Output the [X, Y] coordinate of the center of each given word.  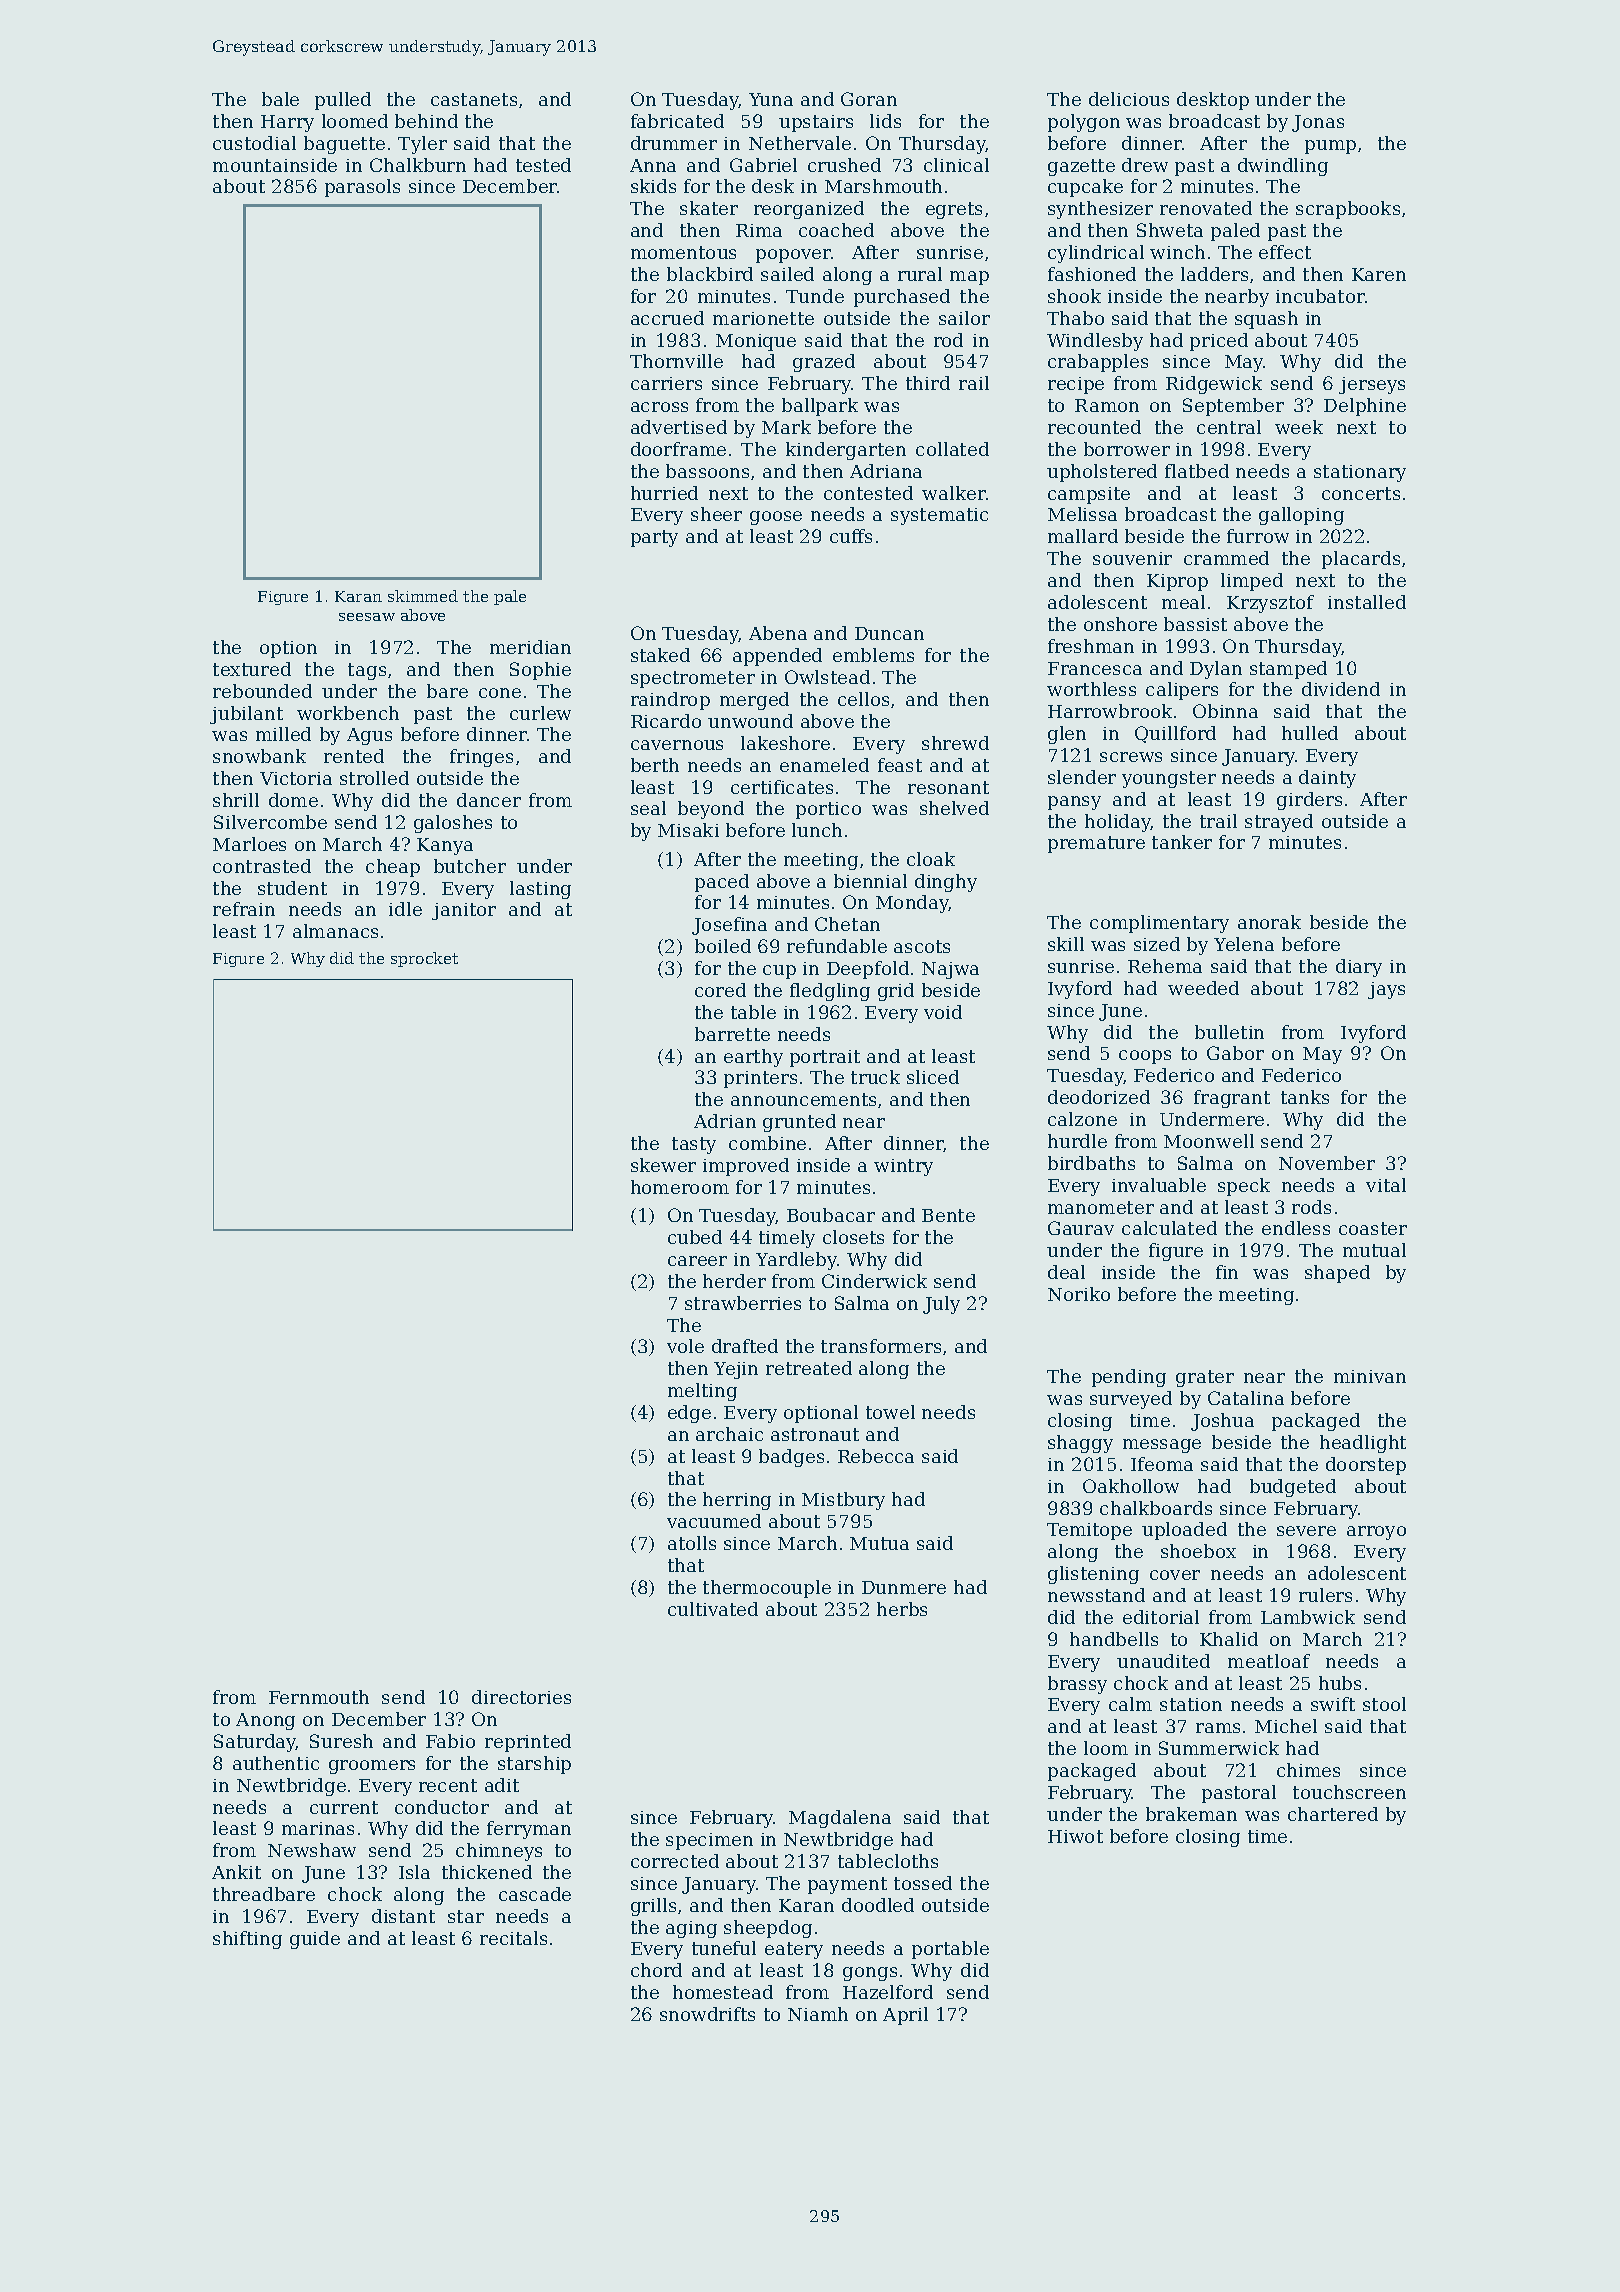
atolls [692, 1543]
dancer [489, 800]
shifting [247, 1940]
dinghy [946, 883]
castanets [474, 99]
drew [1145, 165]
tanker [1182, 842]
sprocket [424, 959]
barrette [732, 1034]
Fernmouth [319, 1697]
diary [1359, 968]
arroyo [1376, 1533]
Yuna [771, 99]
